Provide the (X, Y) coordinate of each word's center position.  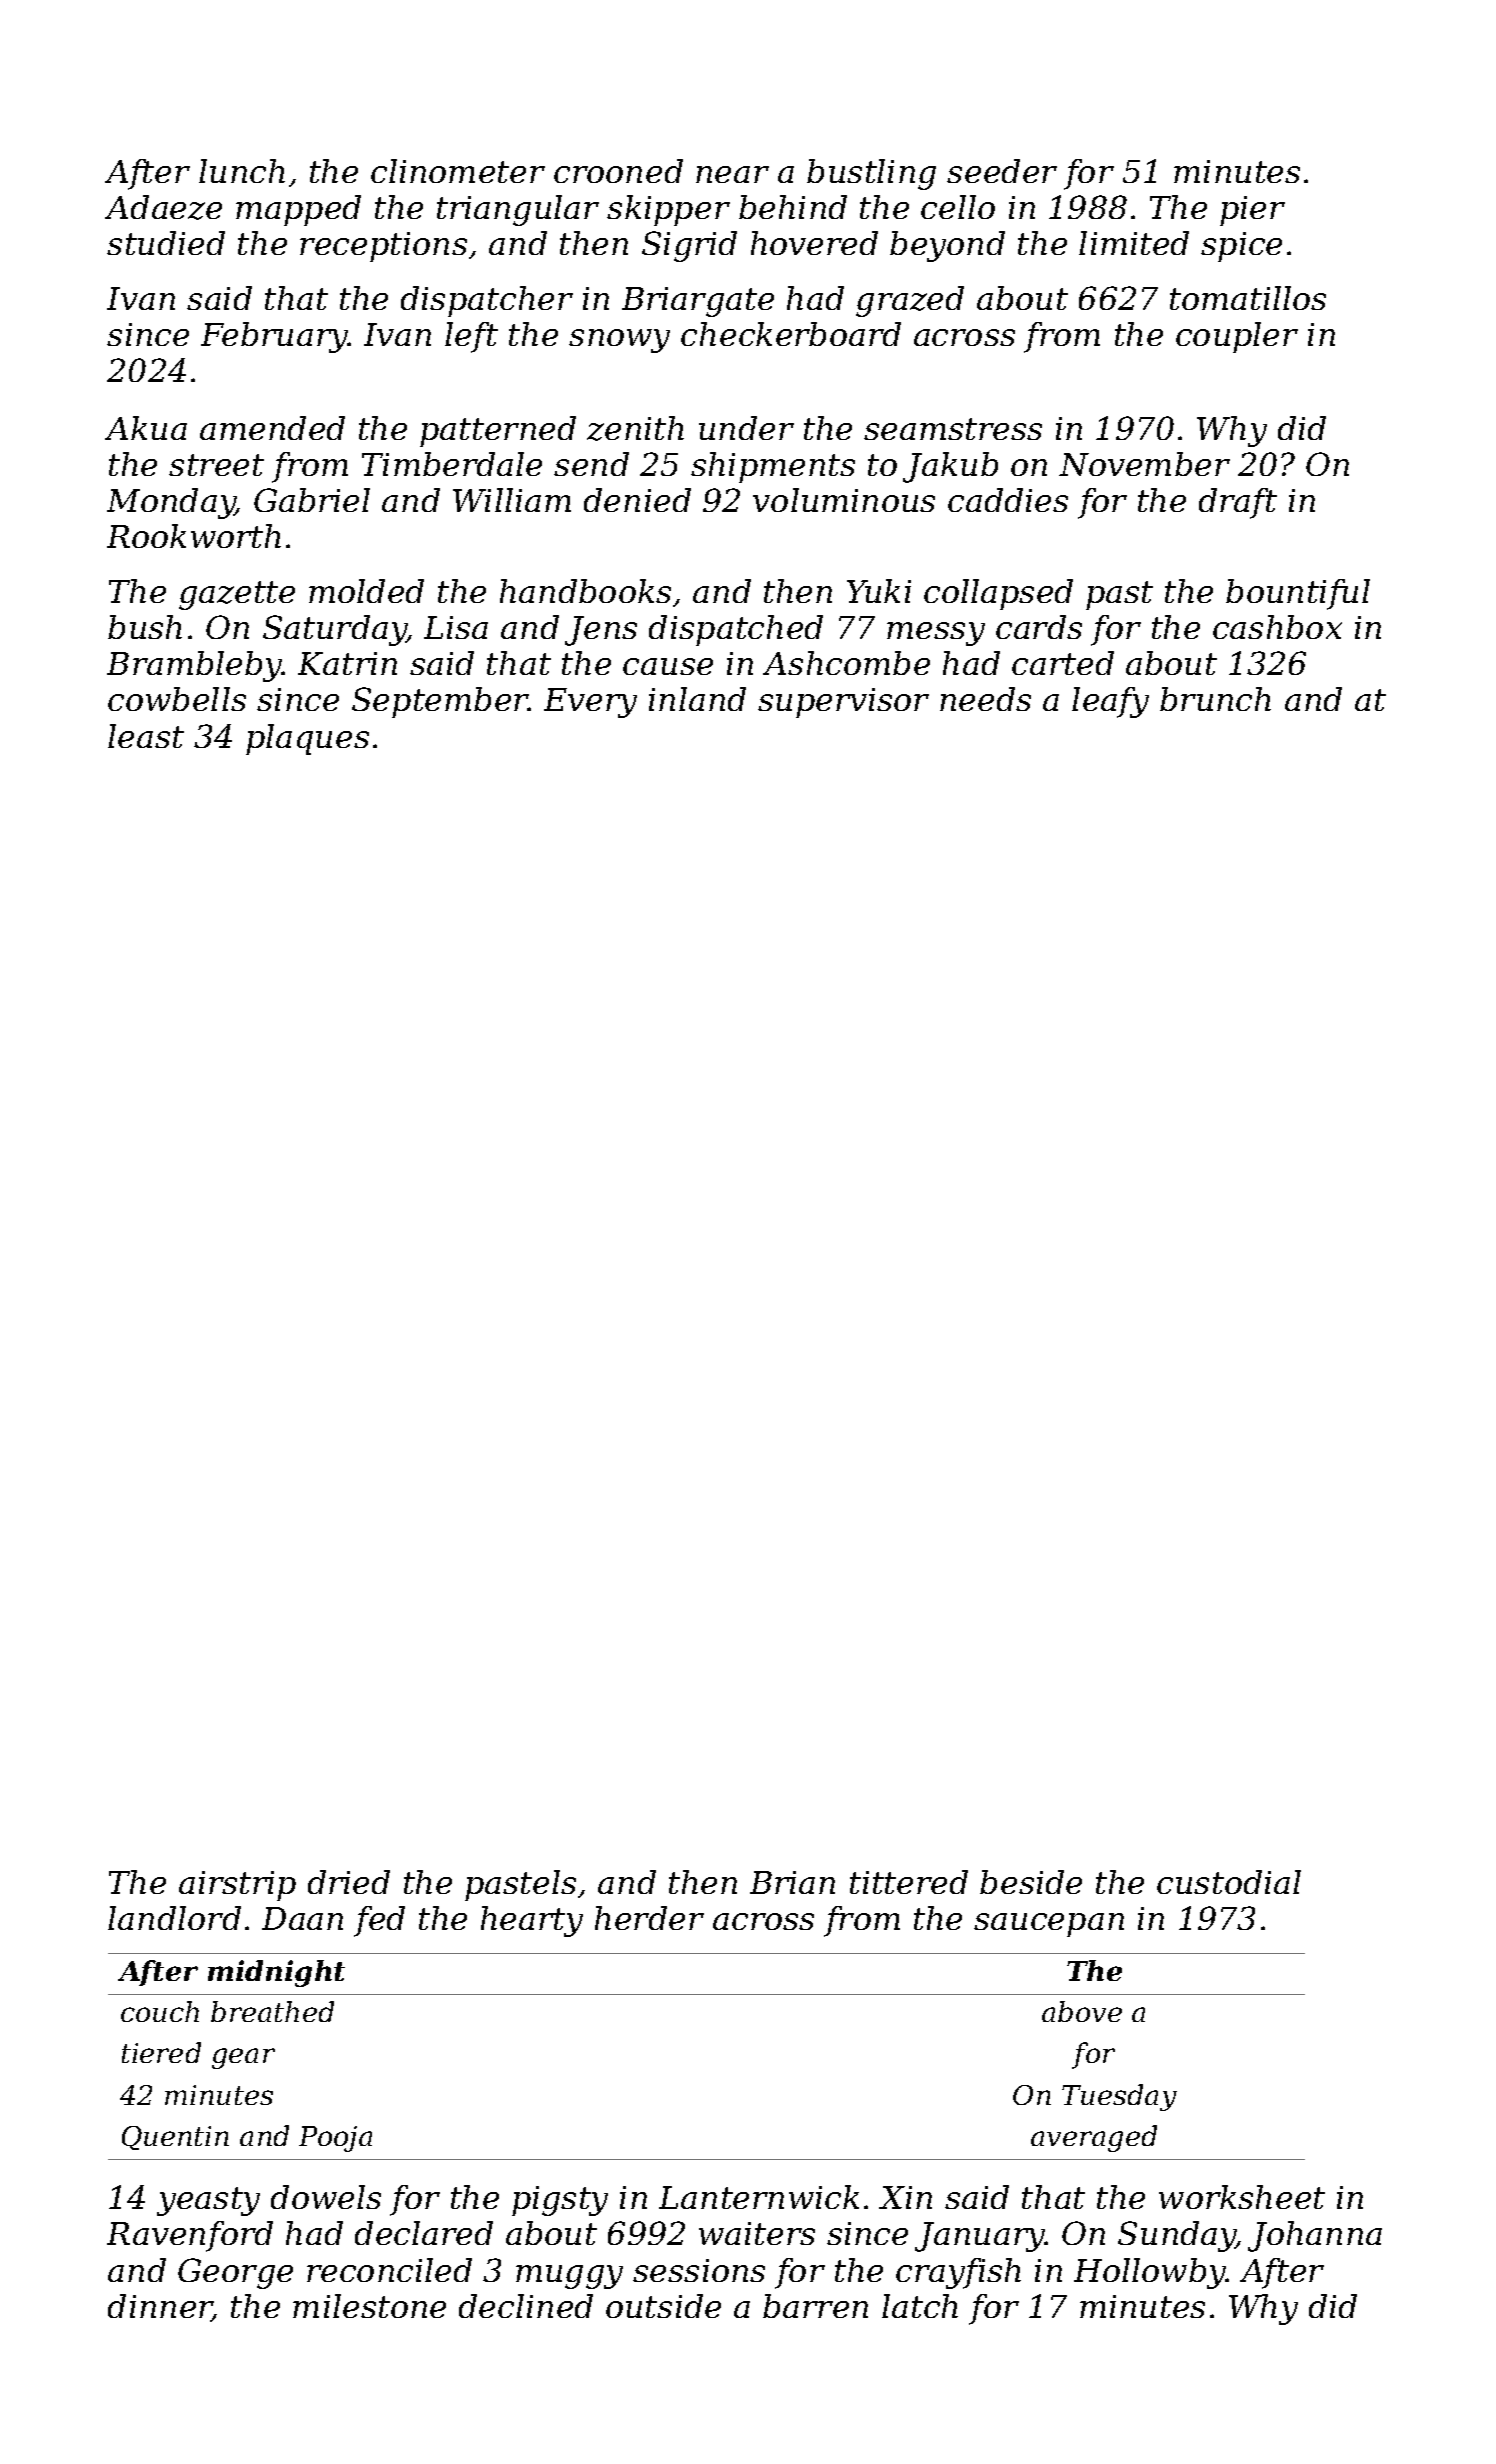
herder (649, 1918)
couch (160, 2011)
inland (697, 699)
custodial (1229, 1882)
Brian (792, 1882)
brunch (1215, 699)
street (216, 465)
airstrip (237, 1886)
